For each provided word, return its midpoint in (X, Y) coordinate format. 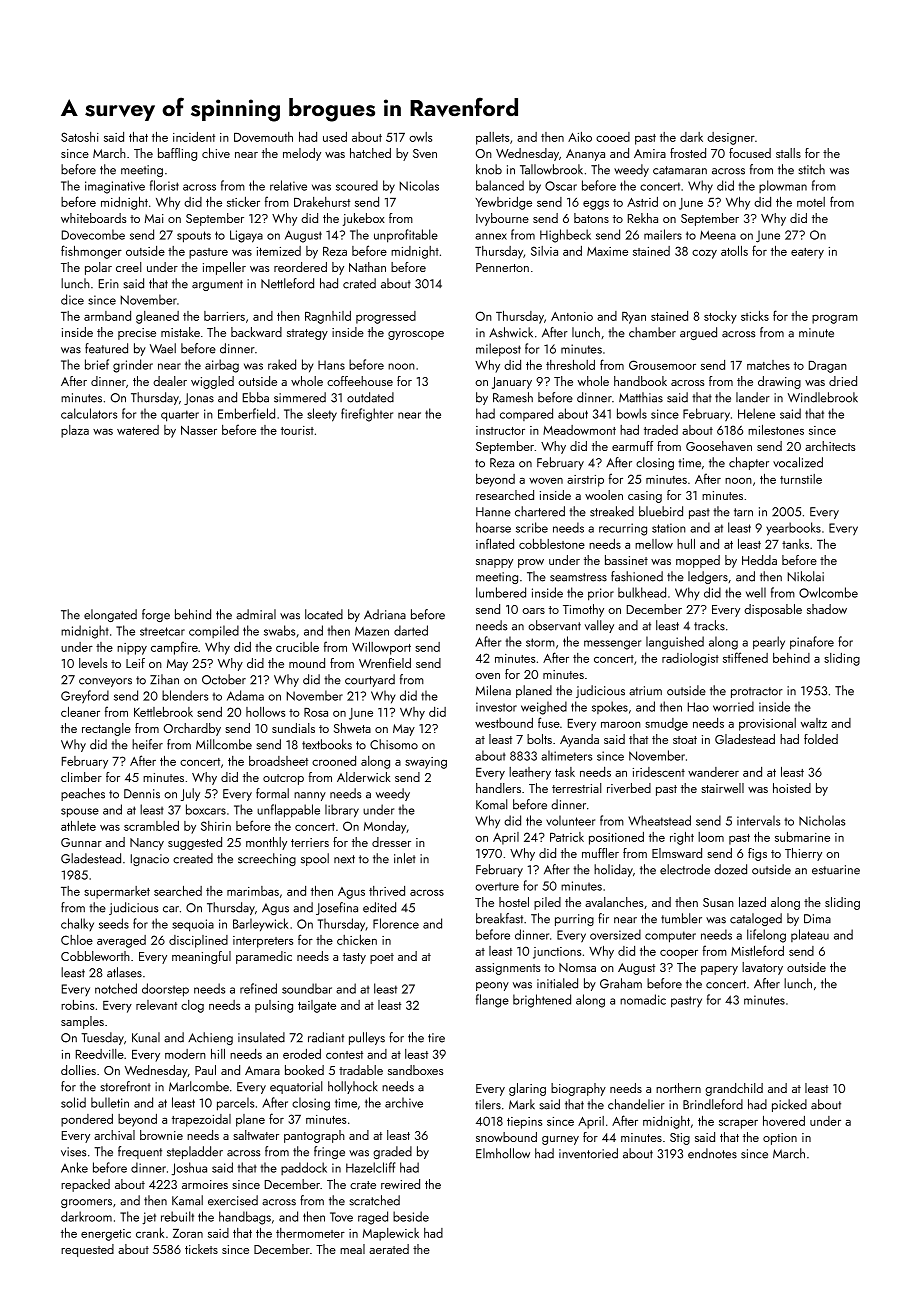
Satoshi (80, 137)
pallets (492, 138)
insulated (261, 1037)
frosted (688, 153)
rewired (400, 1184)
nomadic (643, 999)
